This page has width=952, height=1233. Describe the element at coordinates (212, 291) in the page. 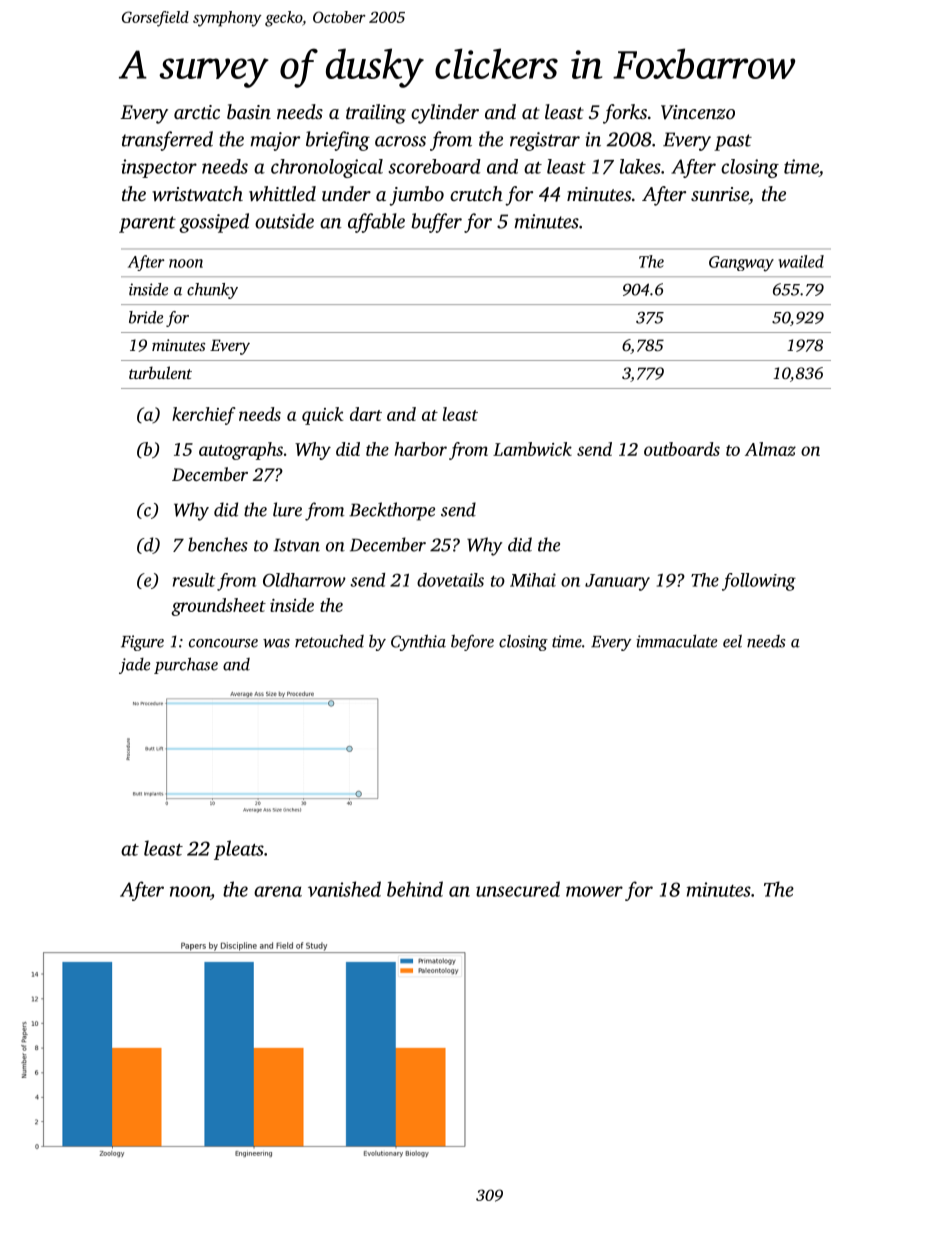

I see `chunky` at that location.
